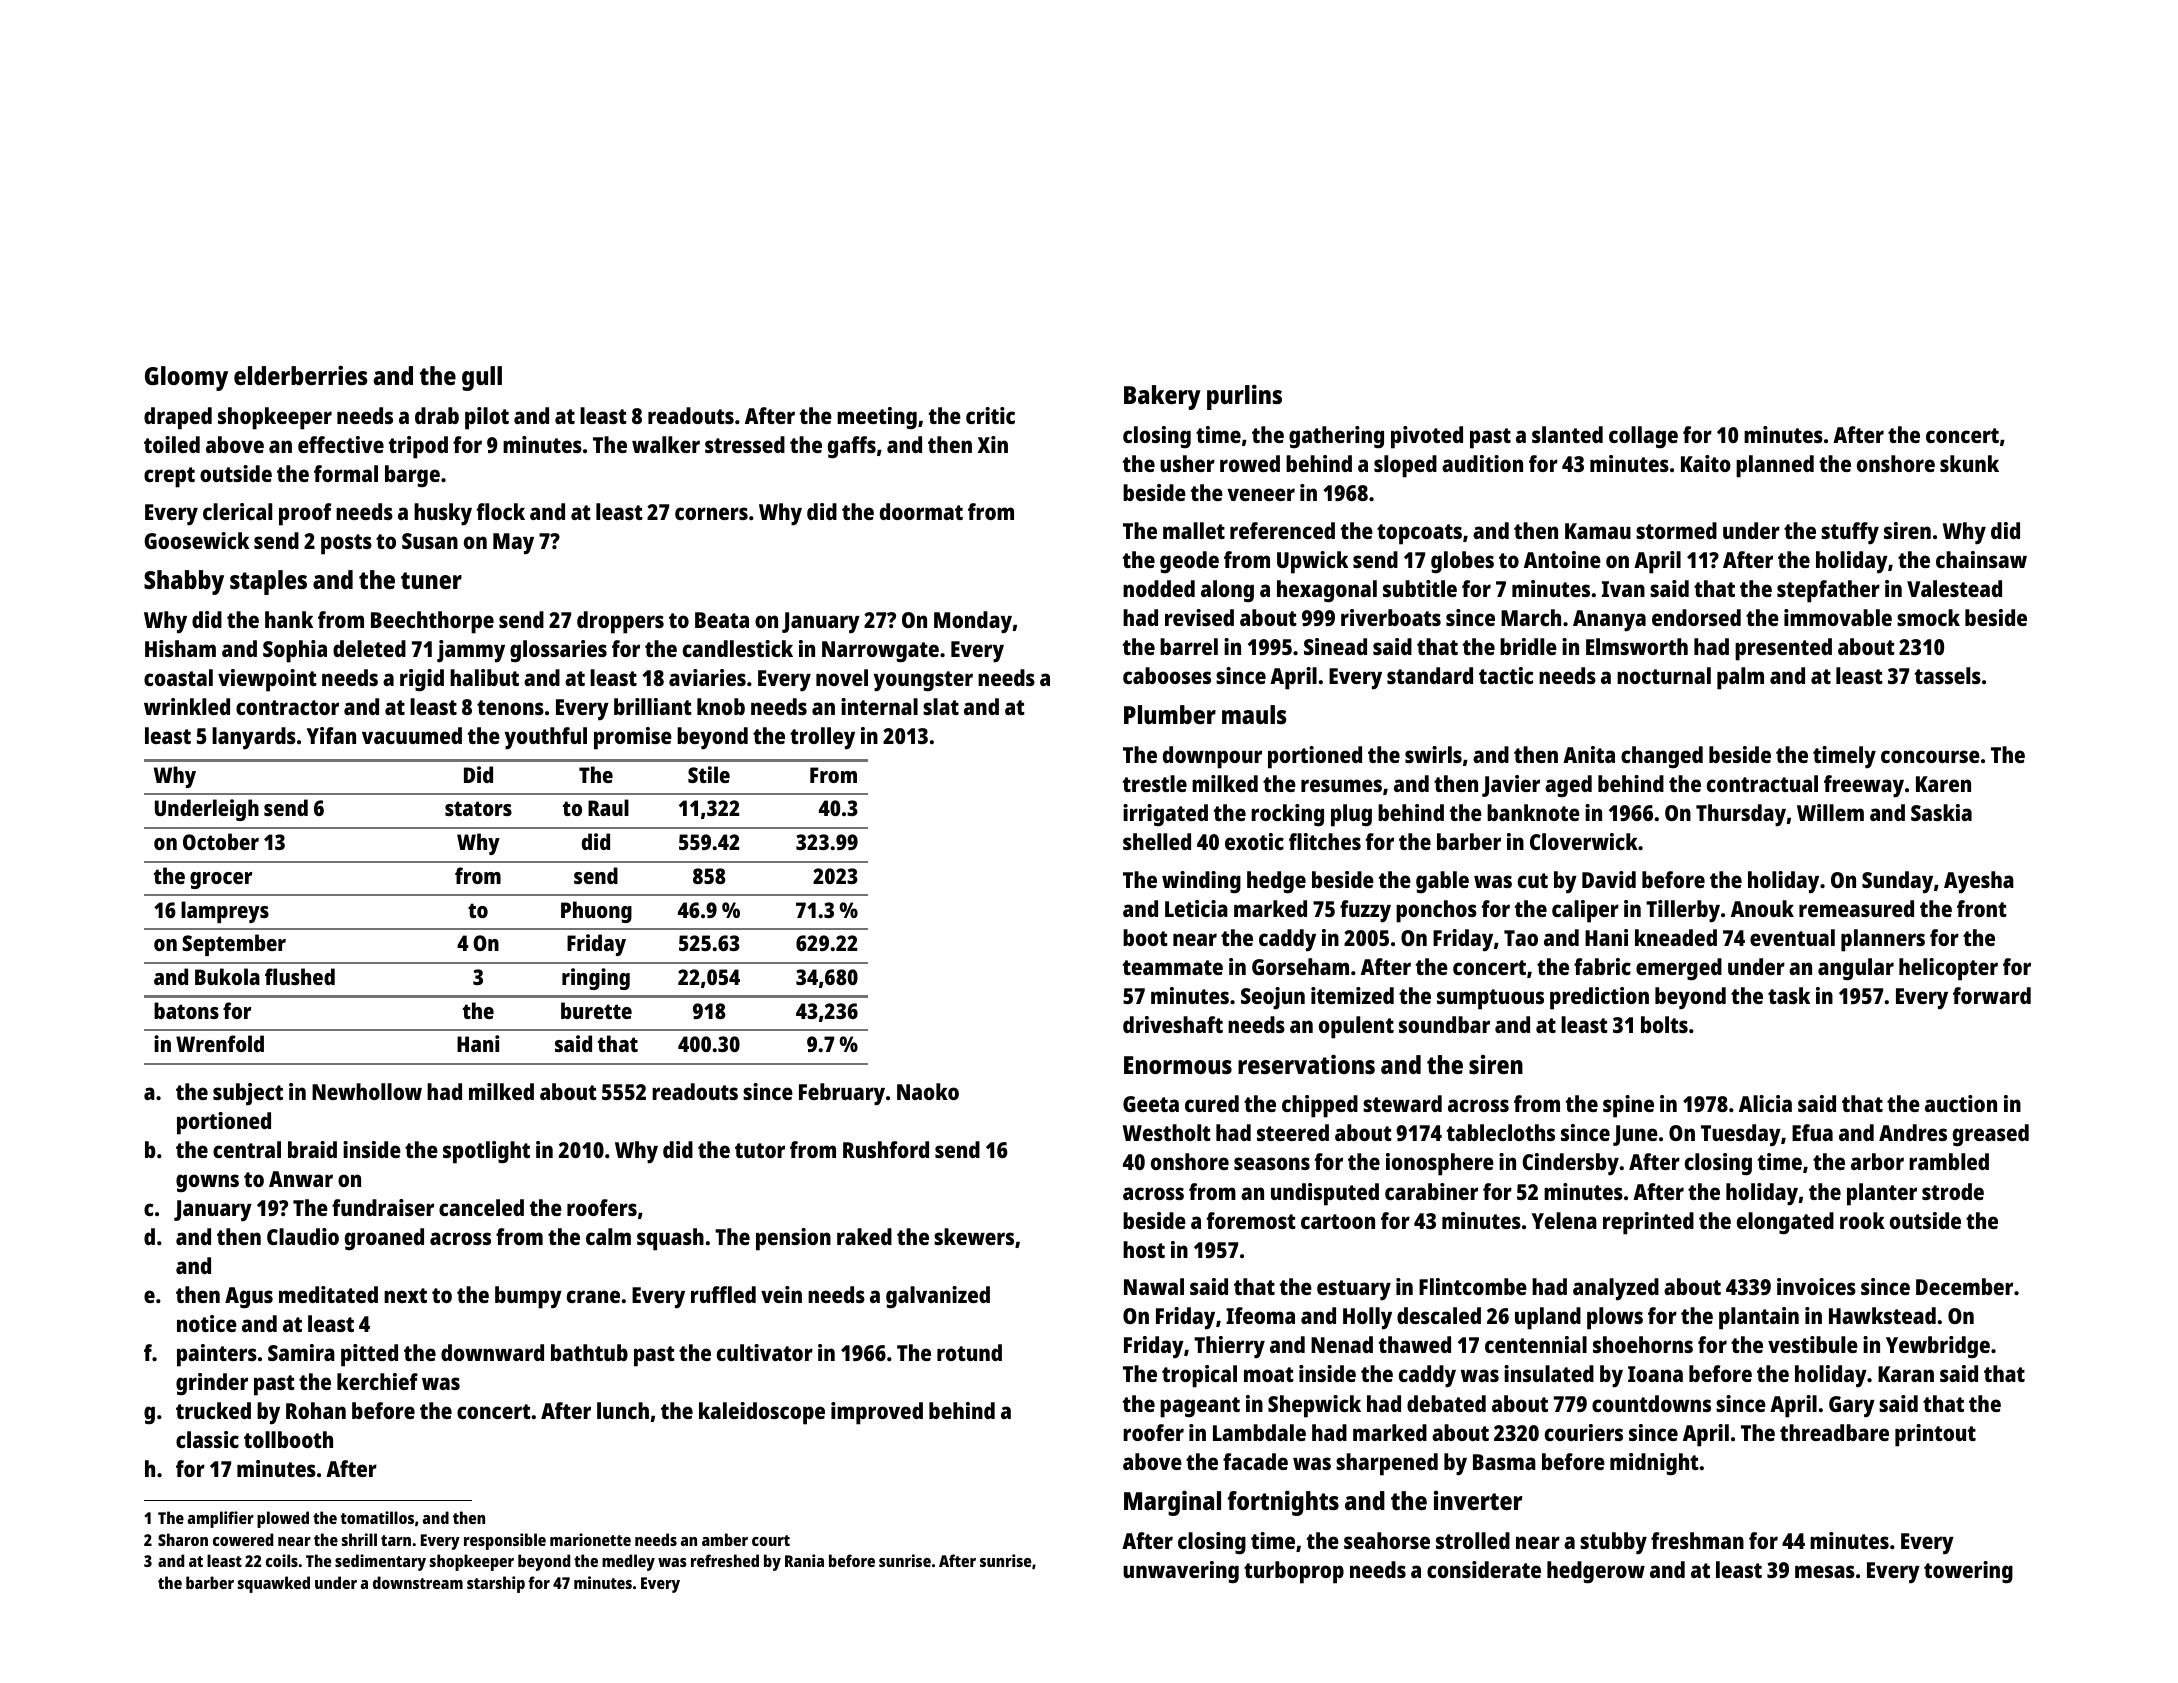  I want to click on Monday, so click(973, 622).
